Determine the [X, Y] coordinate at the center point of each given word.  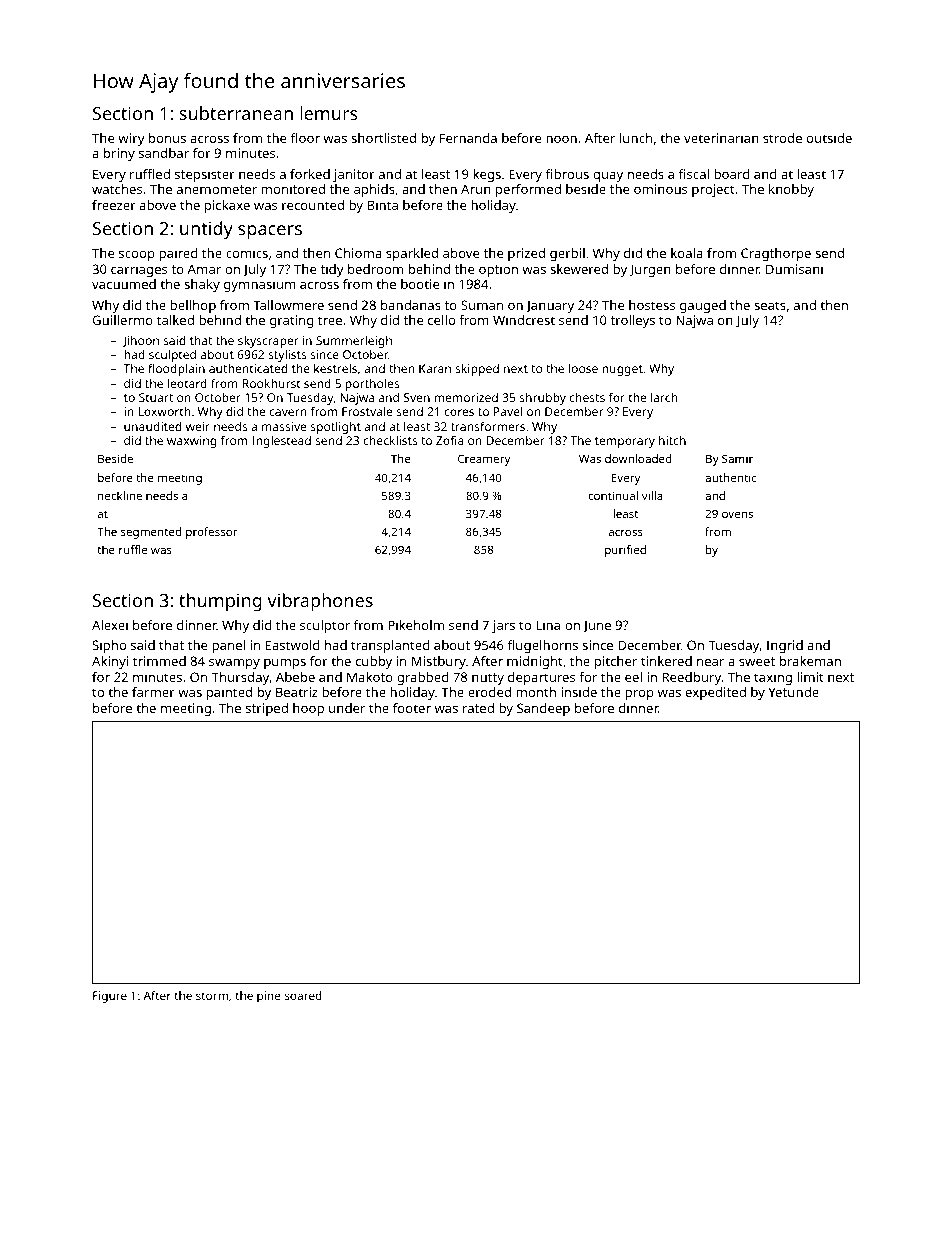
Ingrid [785, 646]
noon [561, 139]
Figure [110, 997]
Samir [737, 458]
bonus [167, 138]
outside [829, 138]
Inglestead [281, 442]
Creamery [484, 460]
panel [228, 646]
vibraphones [320, 602]
